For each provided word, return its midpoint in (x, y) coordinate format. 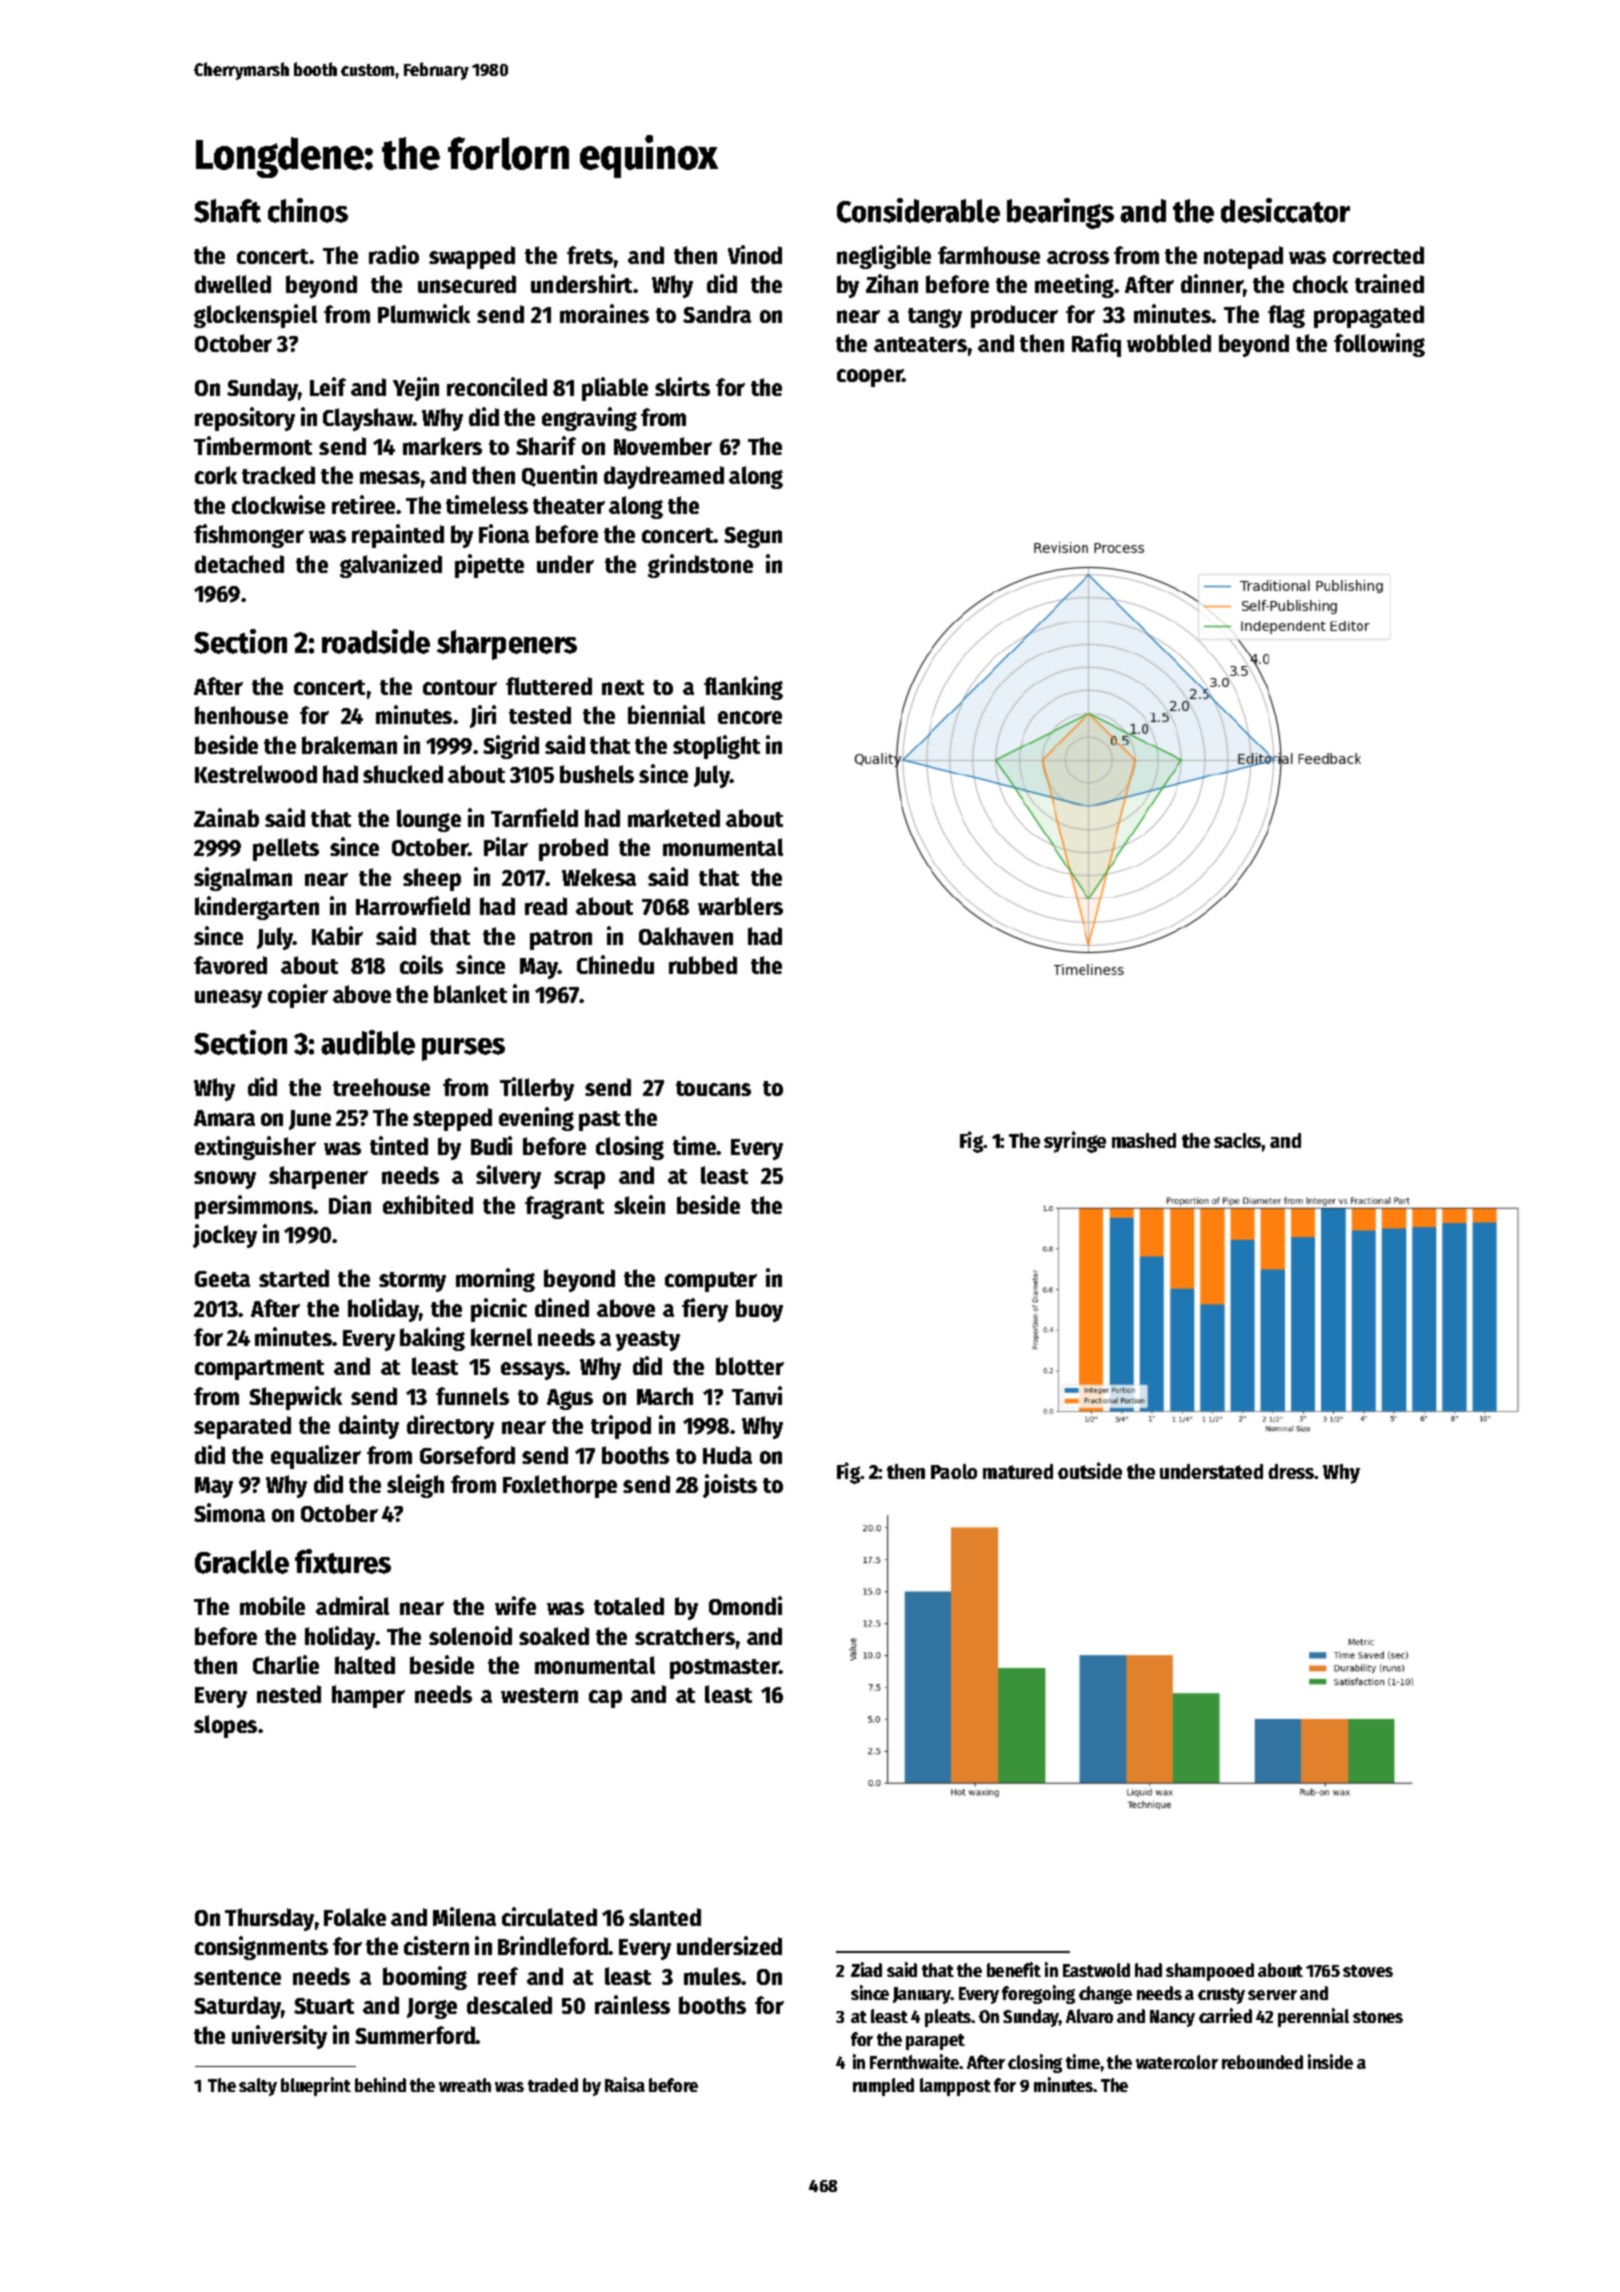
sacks (1238, 1140)
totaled (629, 1606)
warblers (740, 906)
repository (245, 419)
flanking (743, 688)
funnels (472, 1396)
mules (712, 1976)
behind (380, 2084)
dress (1291, 1471)
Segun (753, 537)
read (546, 906)
